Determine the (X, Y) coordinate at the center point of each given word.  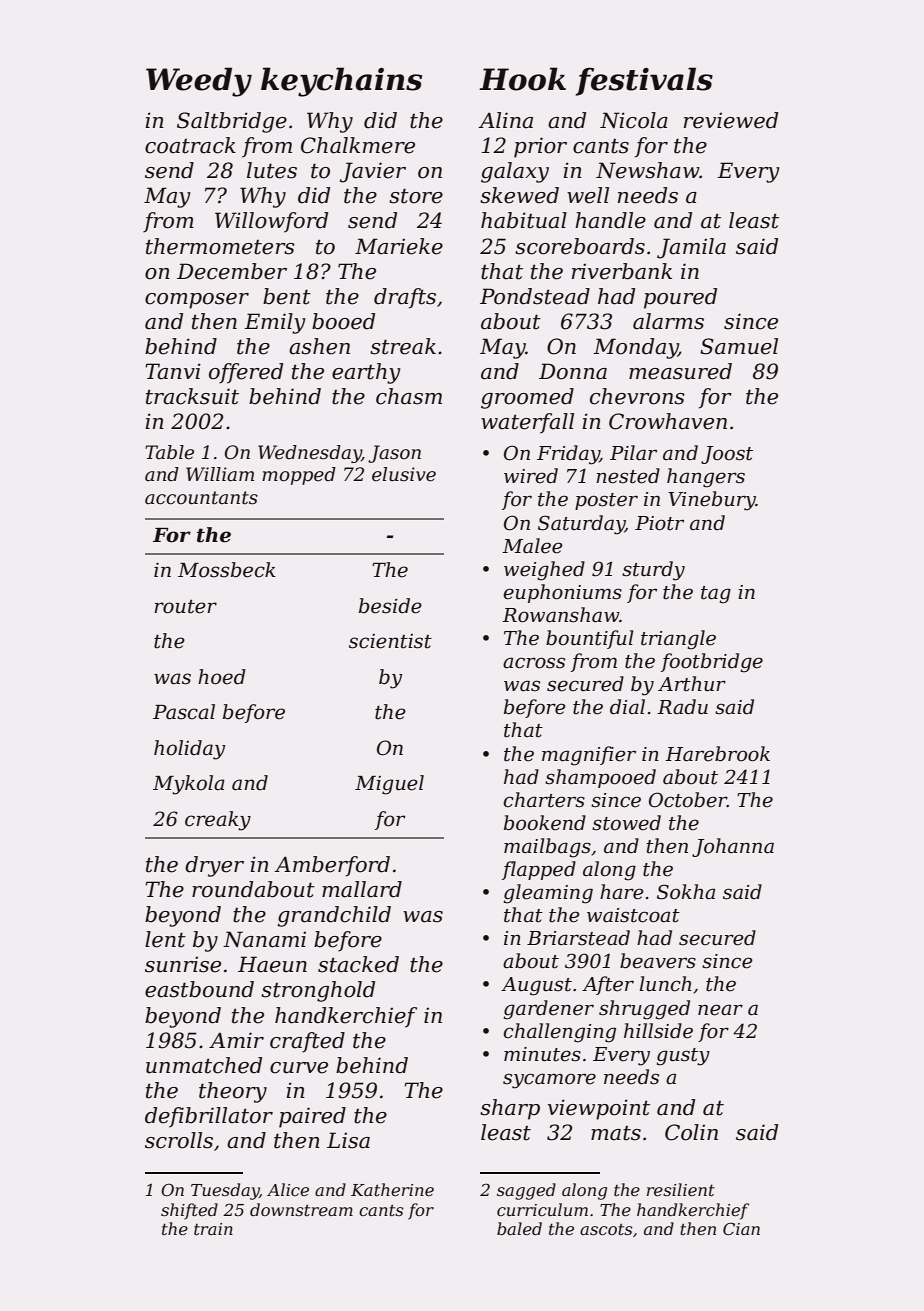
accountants (201, 498)
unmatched (204, 1065)
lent (165, 939)
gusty (683, 1057)
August (536, 986)
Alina (505, 120)
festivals (644, 81)
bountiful (589, 639)
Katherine (392, 1189)
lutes (272, 170)
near (720, 1010)
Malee (532, 546)
